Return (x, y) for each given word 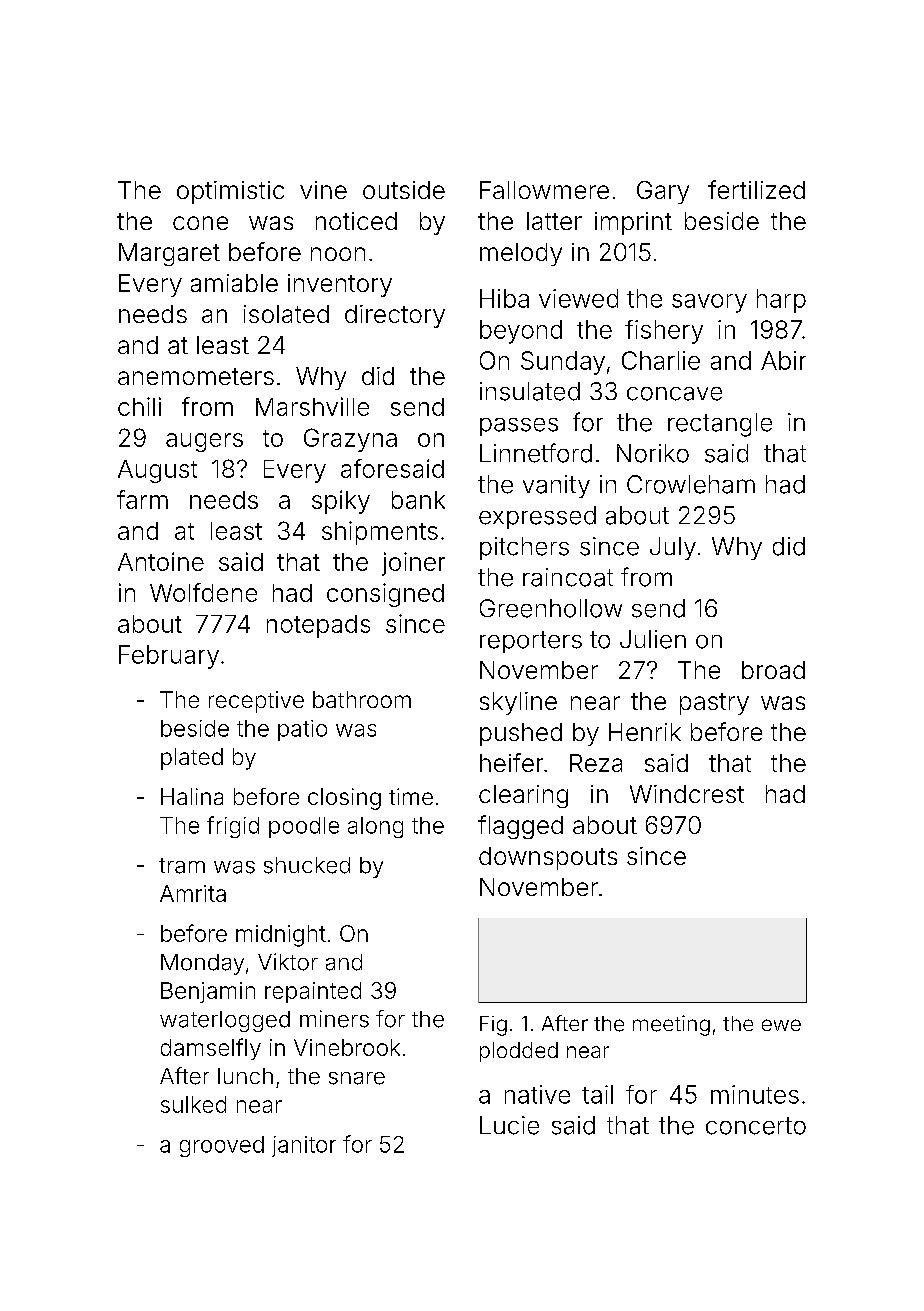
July (673, 548)
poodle (304, 827)
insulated (530, 391)
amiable (234, 283)
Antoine (161, 561)
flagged (520, 827)
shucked (307, 865)
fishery (664, 332)
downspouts (548, 858)
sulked (193, 1104)
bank (418, 500)
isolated (286, 314)
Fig (493, 1026)
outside (404, 190)
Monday (202, 964)
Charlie (661, 360)
